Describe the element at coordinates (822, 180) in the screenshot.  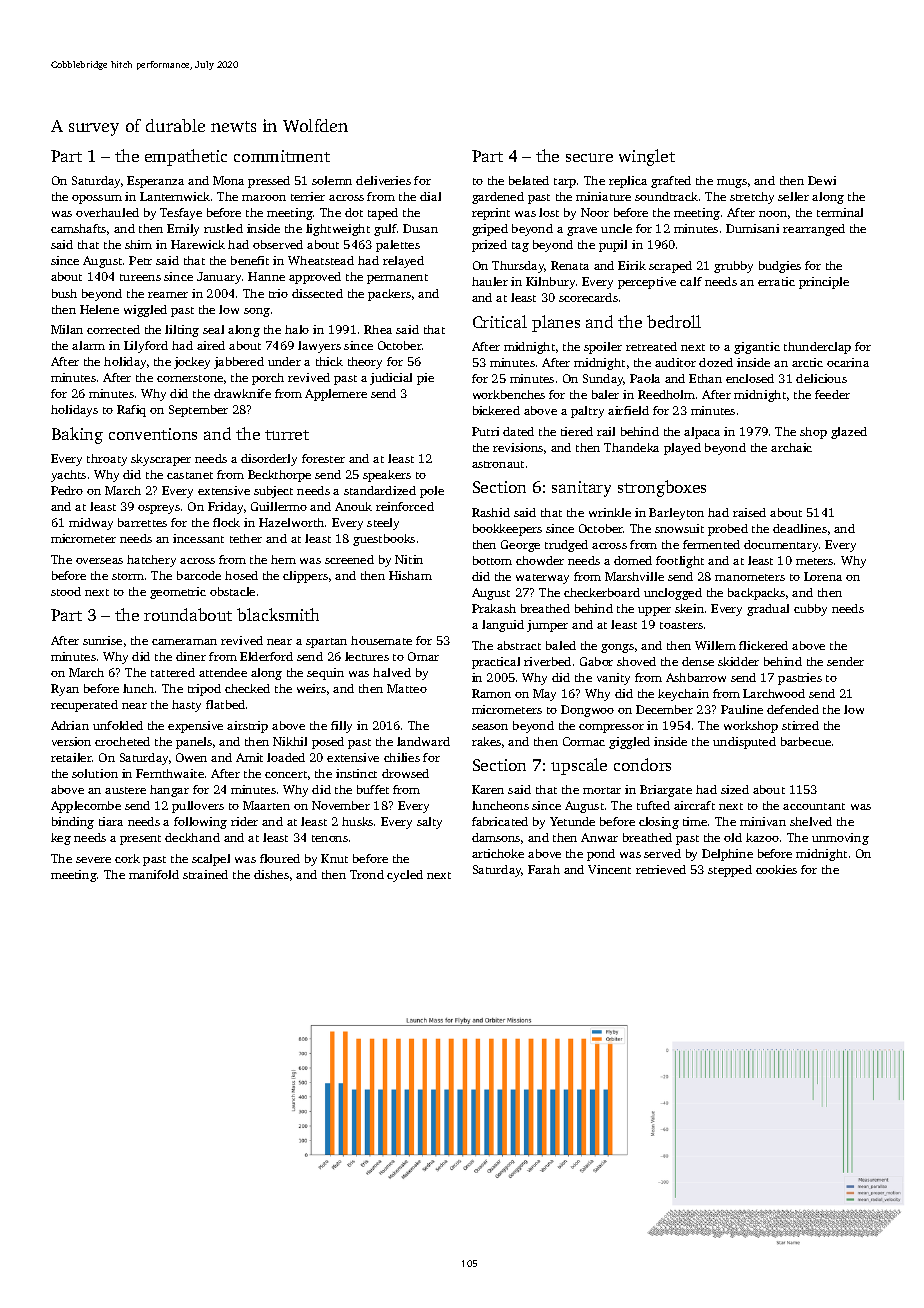
I see `Dewi` at that location.
